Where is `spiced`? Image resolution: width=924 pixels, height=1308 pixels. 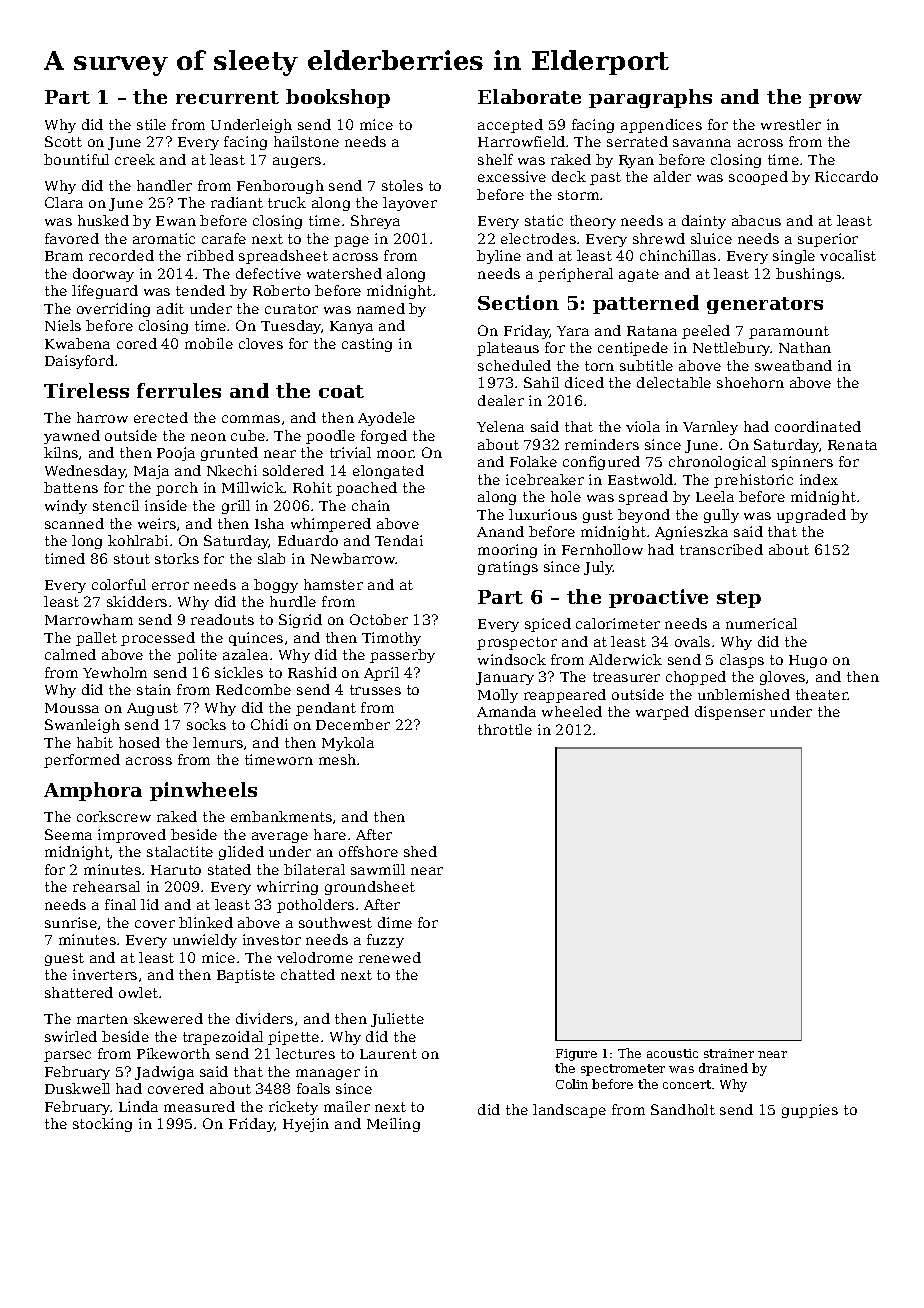 spiced is located at coordinates (548, 625).
